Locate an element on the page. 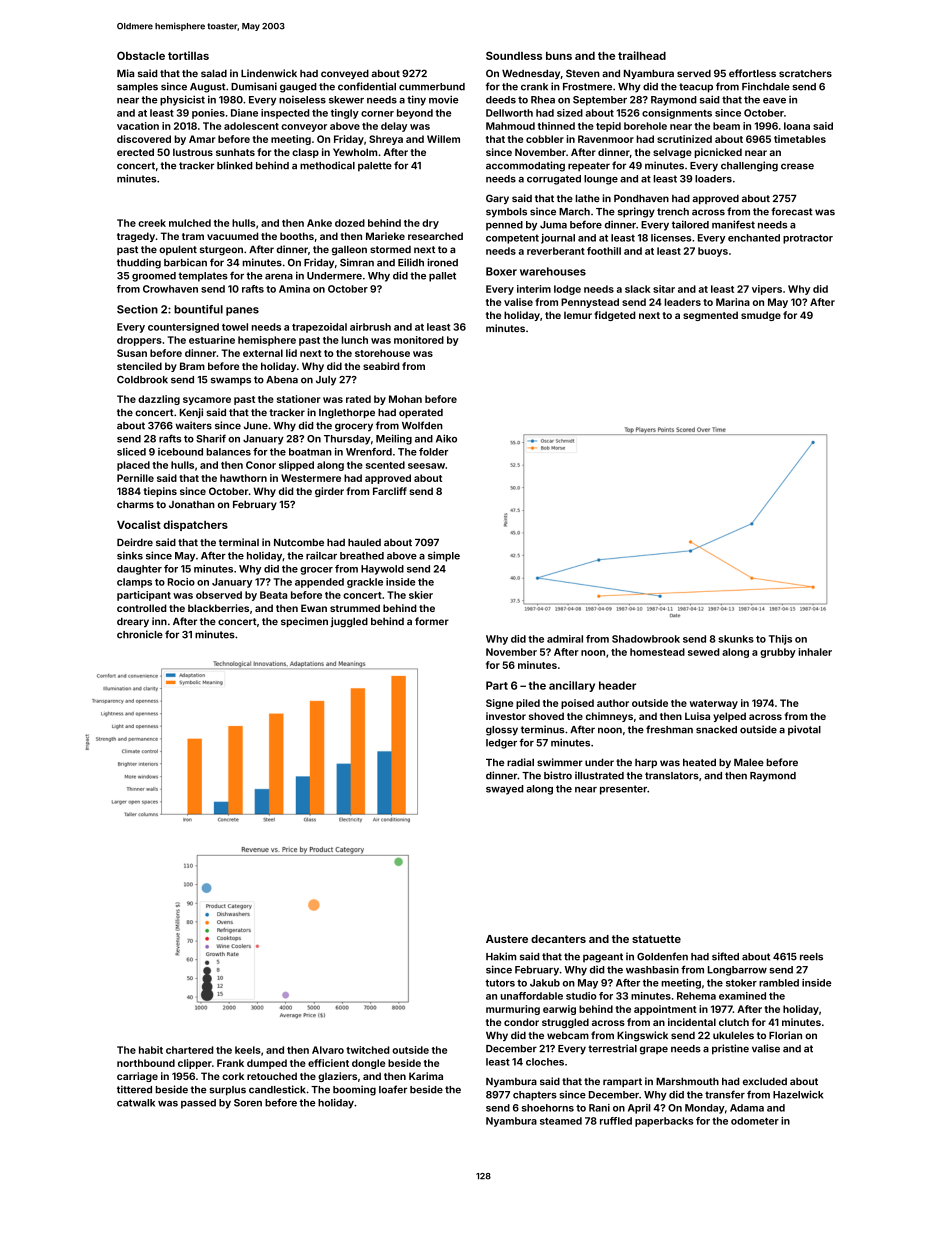  tortillas is located at coordinates (188, 55).
